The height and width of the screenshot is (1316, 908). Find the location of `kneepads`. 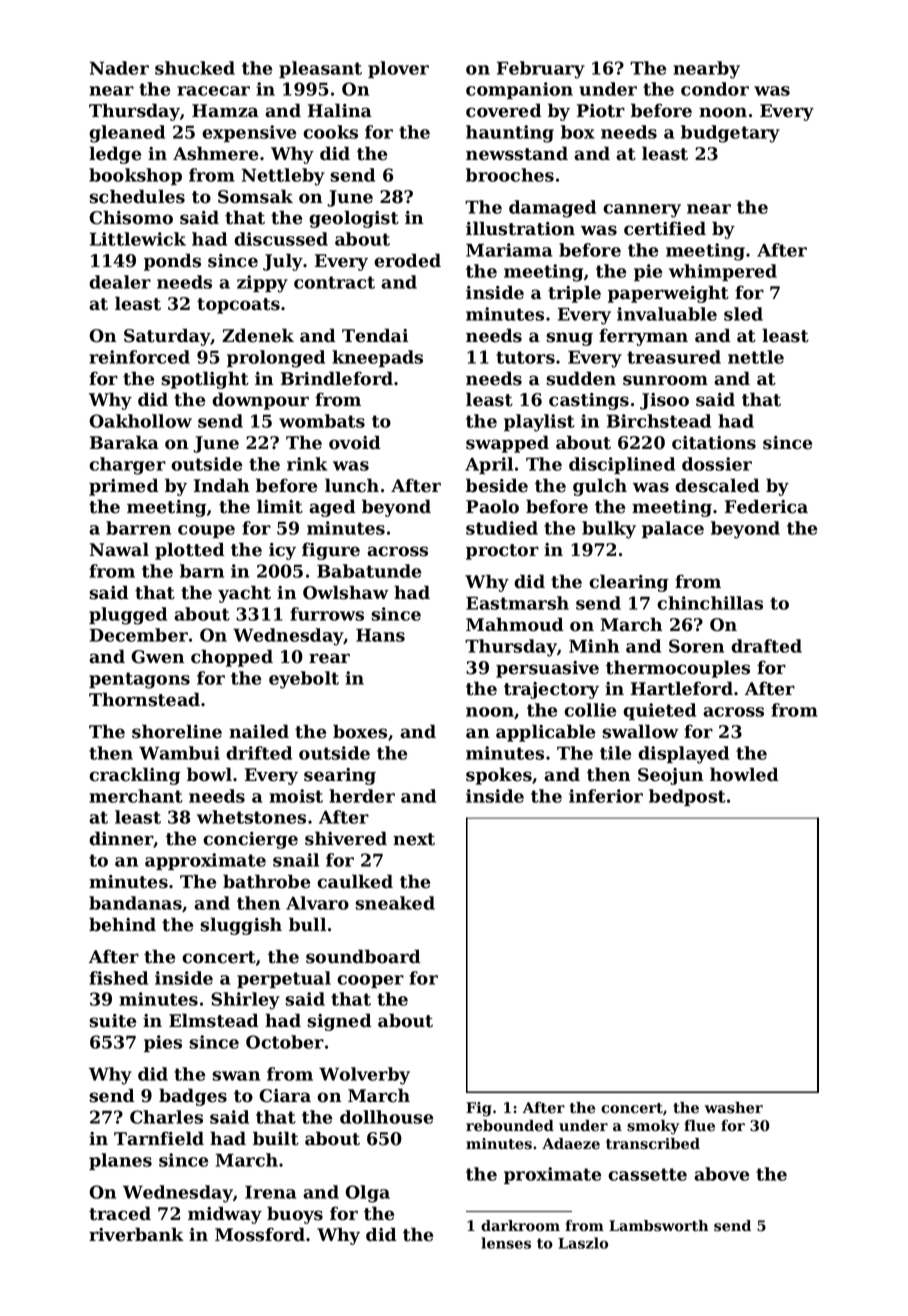

kneepads is located at coordinates (377, 358).
